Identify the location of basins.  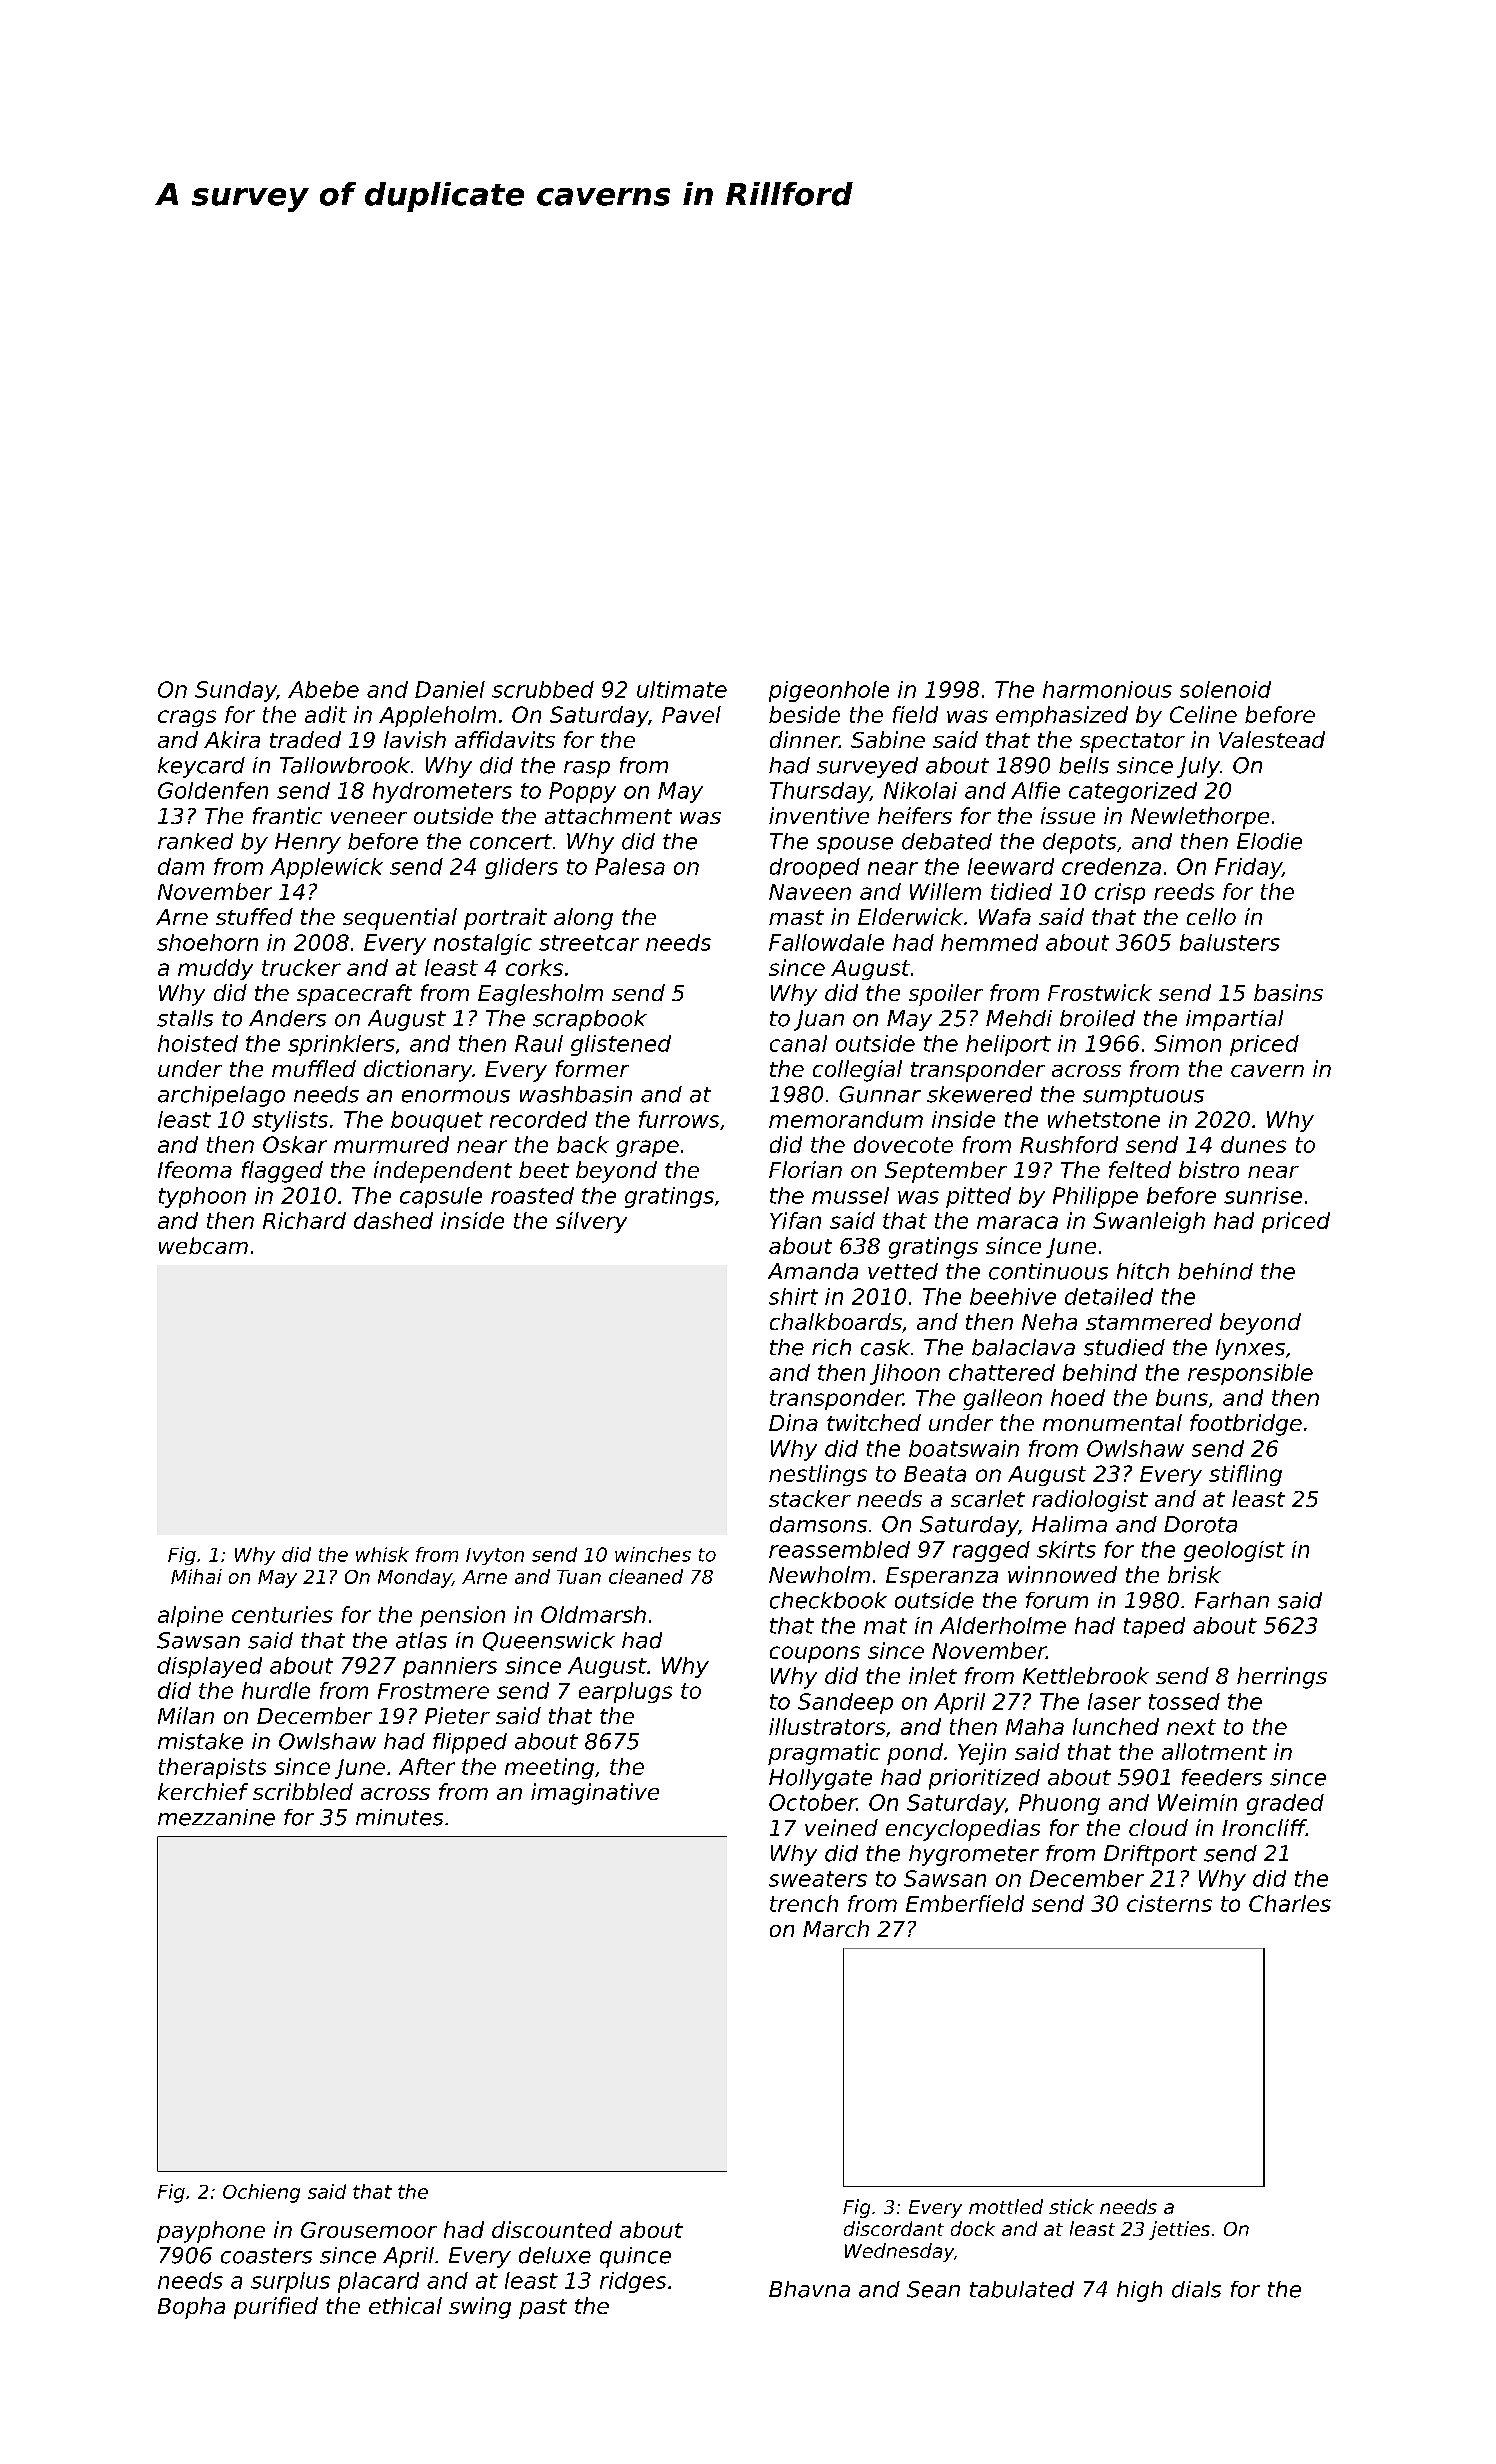
(1288, 992).
